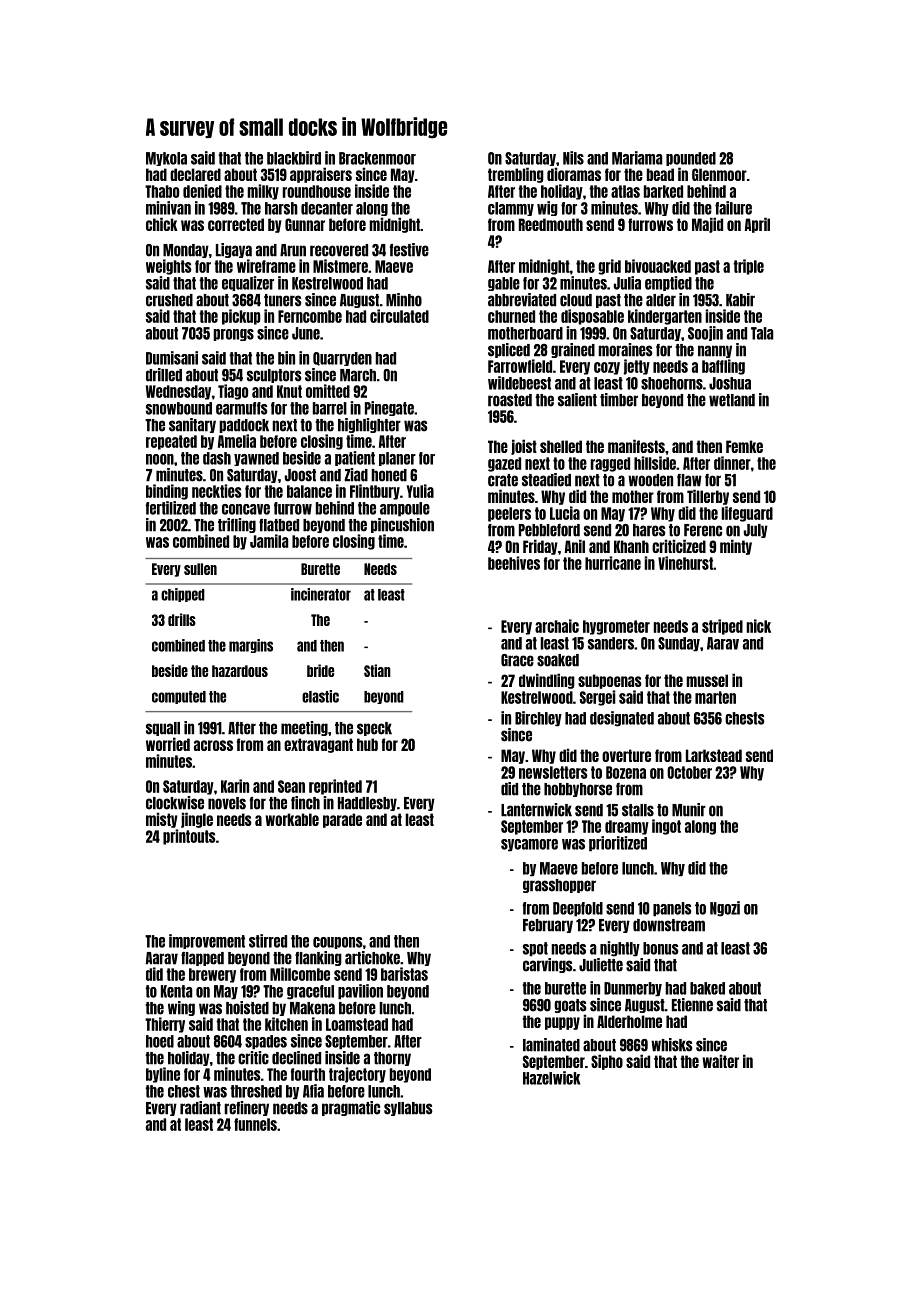  I want to click on archaic, so click(557, 626).
